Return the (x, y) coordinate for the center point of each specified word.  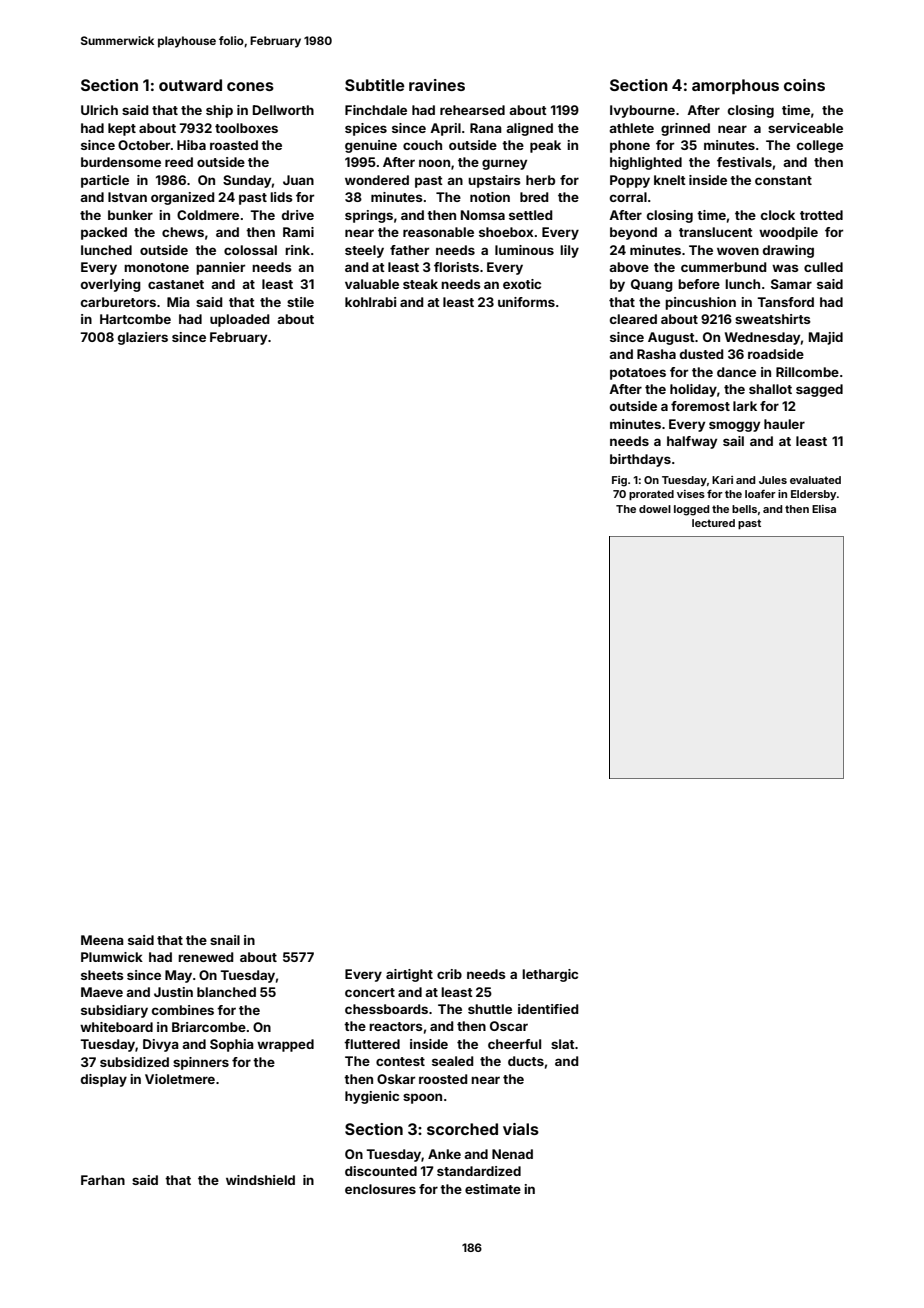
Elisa (824, 509)
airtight (409, 975)
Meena (102, 940)
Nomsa (483, 215)
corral (628, 197)
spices (366, 129)
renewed (206, 957)
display (104, 1080)
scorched (462, 1129)
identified (548, 1009)
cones (250, 86)
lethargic (550, 975)
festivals (744, 162)
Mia (178, 302)
